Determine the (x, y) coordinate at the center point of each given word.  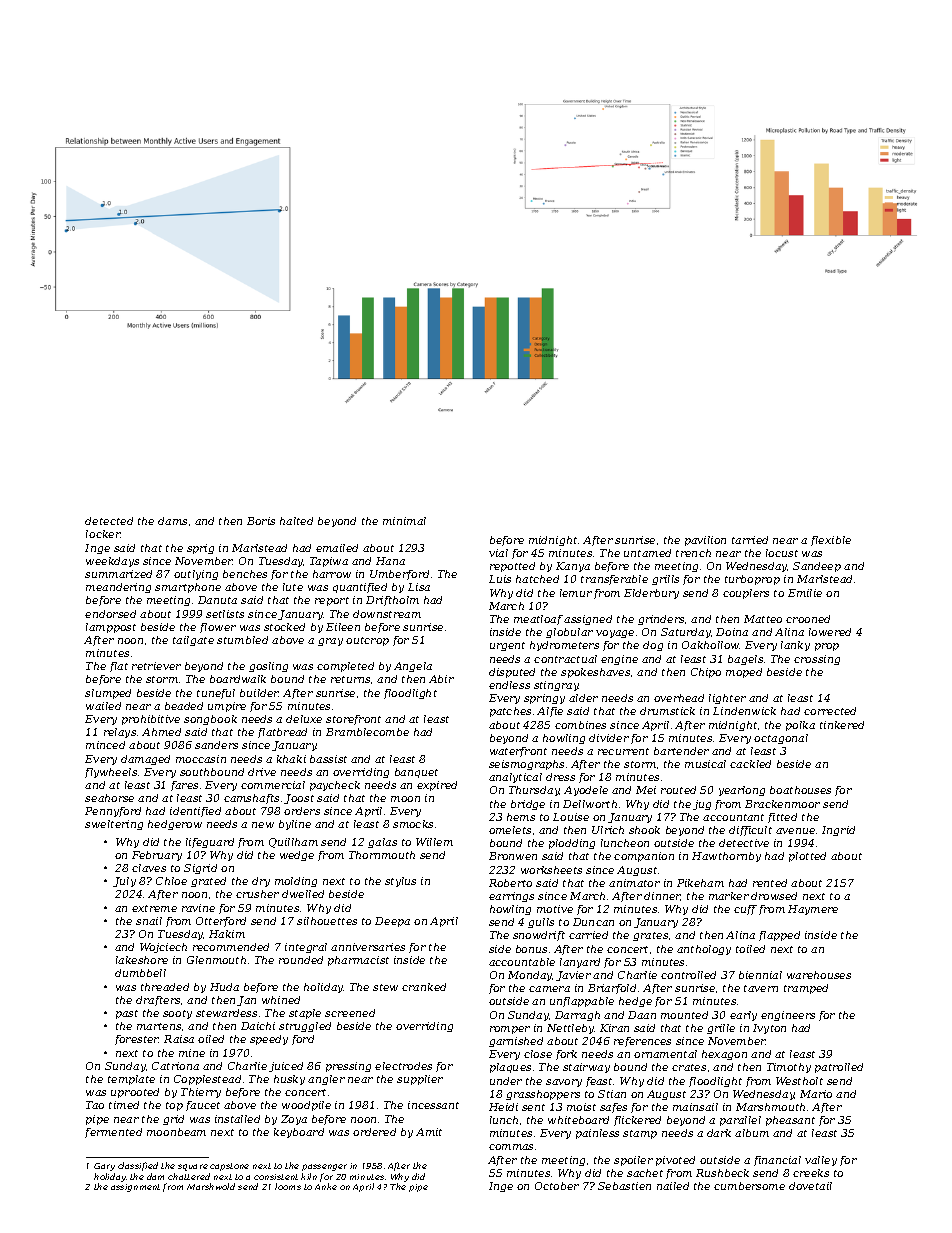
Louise (571, 817)
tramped (806, 989)
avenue (795, 831)
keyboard (299, 1133)
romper (510, 1030)
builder (259, 693)
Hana (390, 561)
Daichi (258, 1026)
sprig (200, 549)
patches (510, 712)
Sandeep (817, 567)
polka (800, 726)
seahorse (109, 798)
